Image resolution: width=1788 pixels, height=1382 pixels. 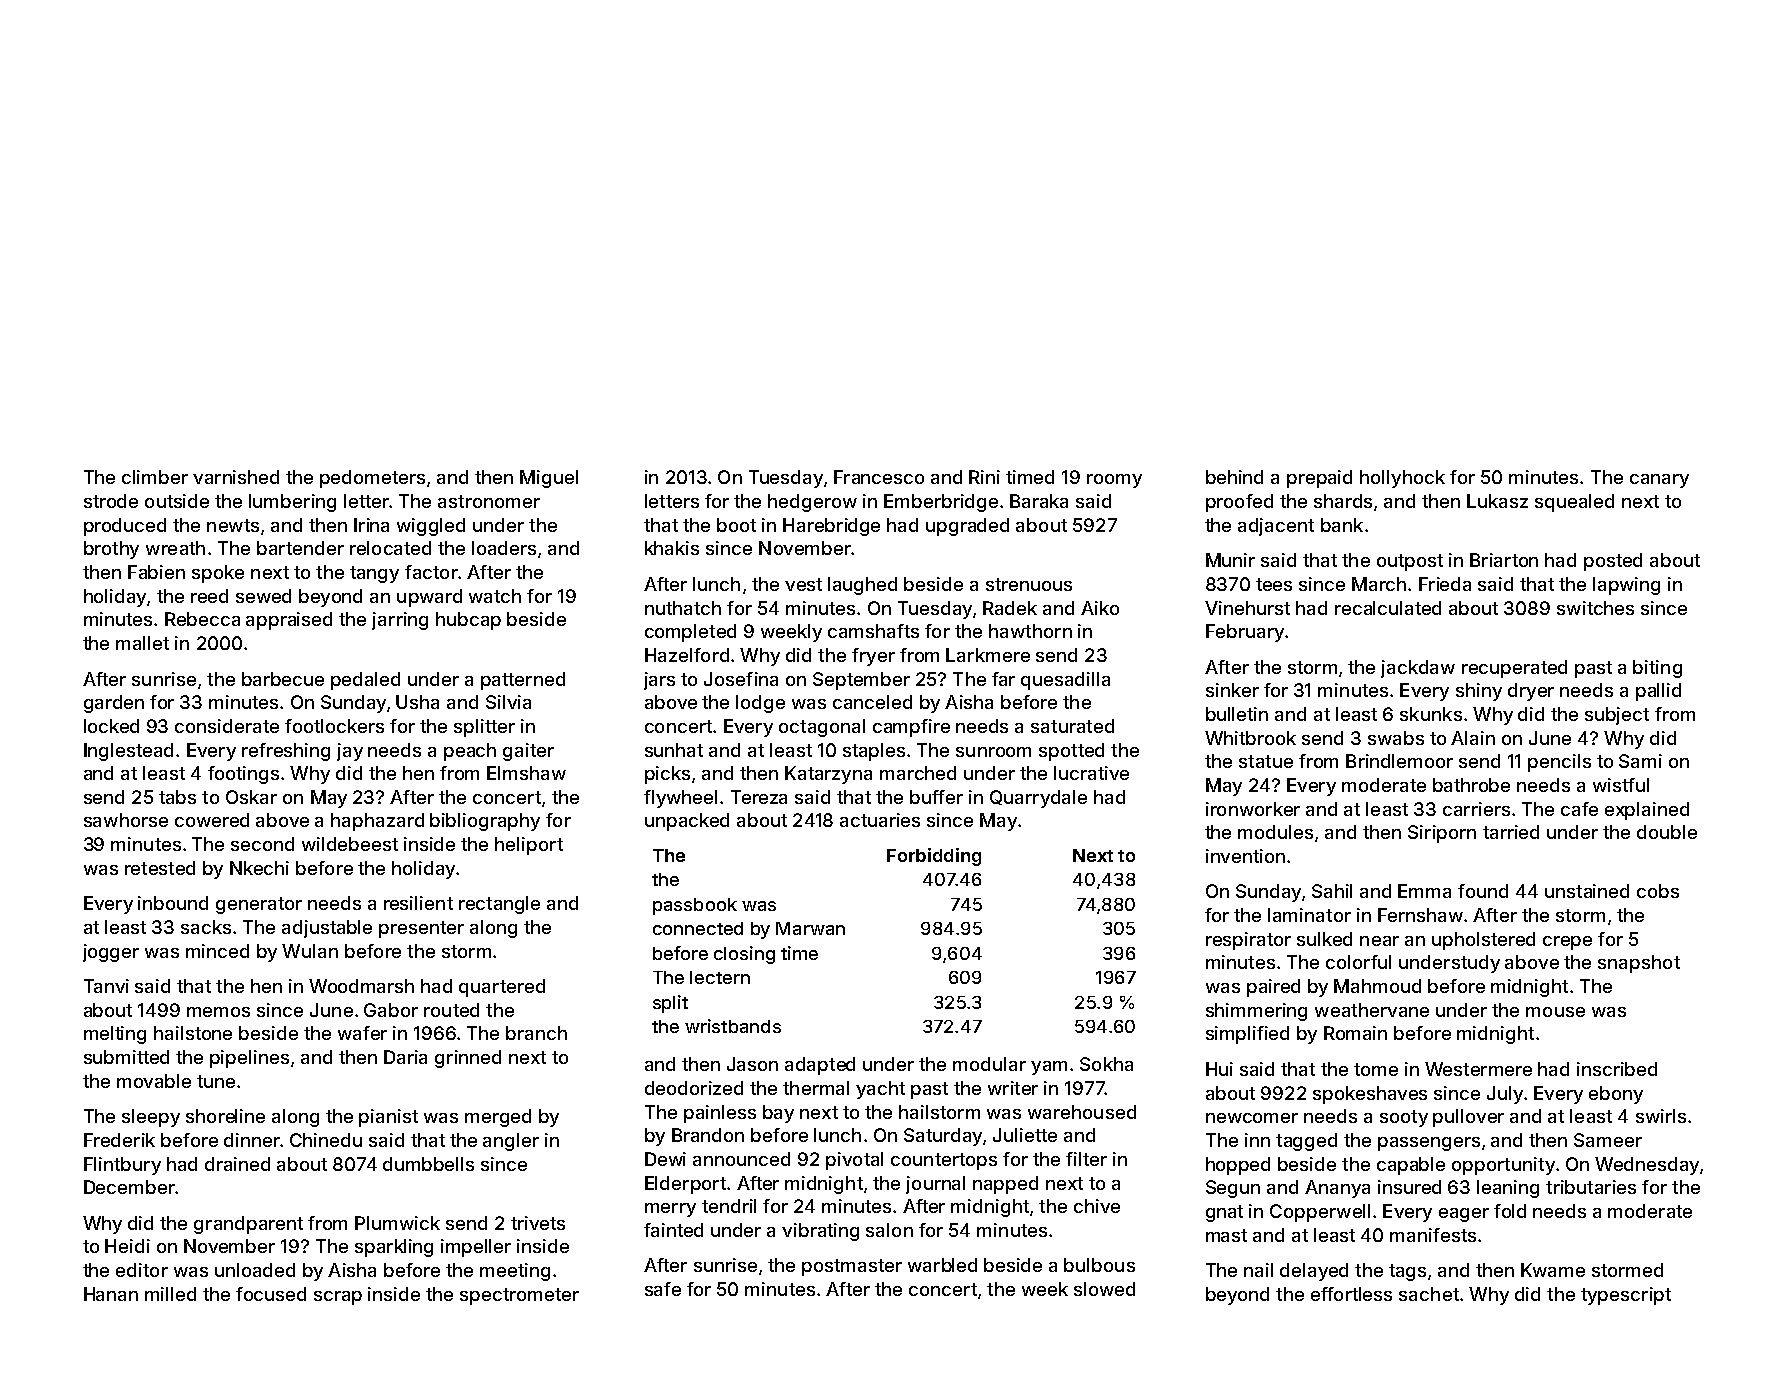 What do you see at coordinates (1433, 1235) in the screenshot?
I see `manifests` at bounding box center [1433, 1235].
